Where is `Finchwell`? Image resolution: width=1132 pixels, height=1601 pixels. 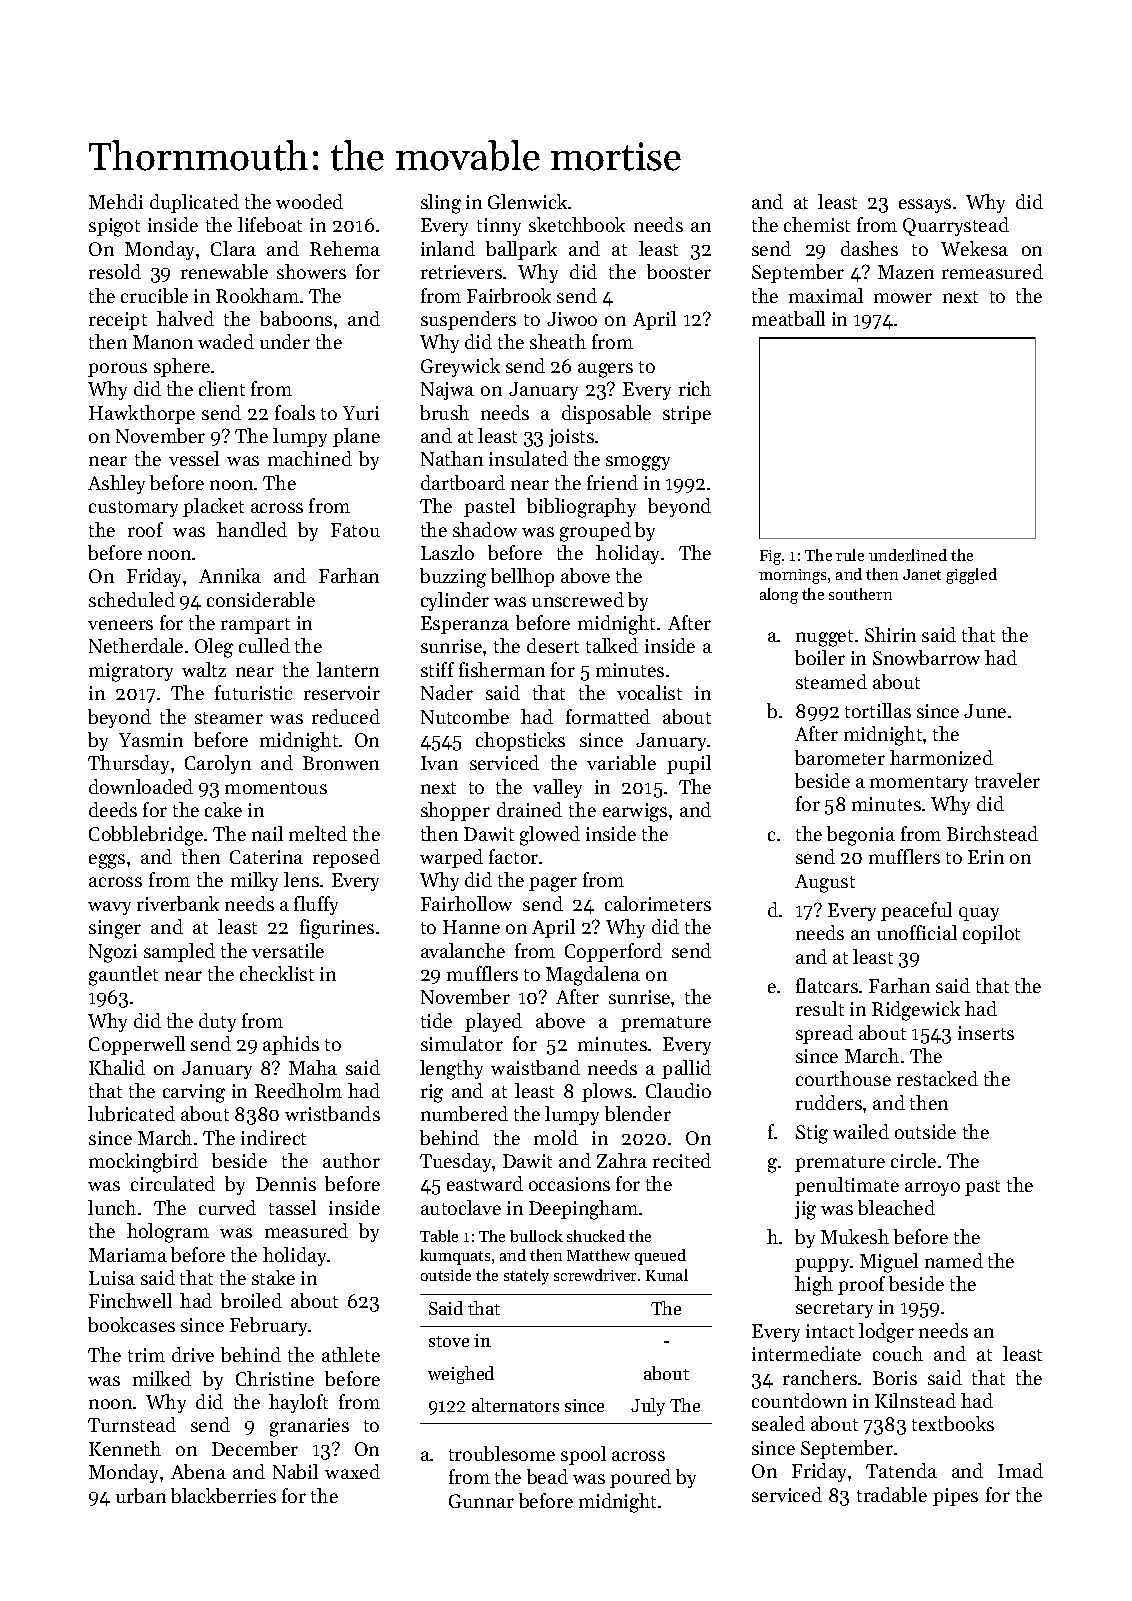 Finchwell is located at coordinates (130, 1300).
